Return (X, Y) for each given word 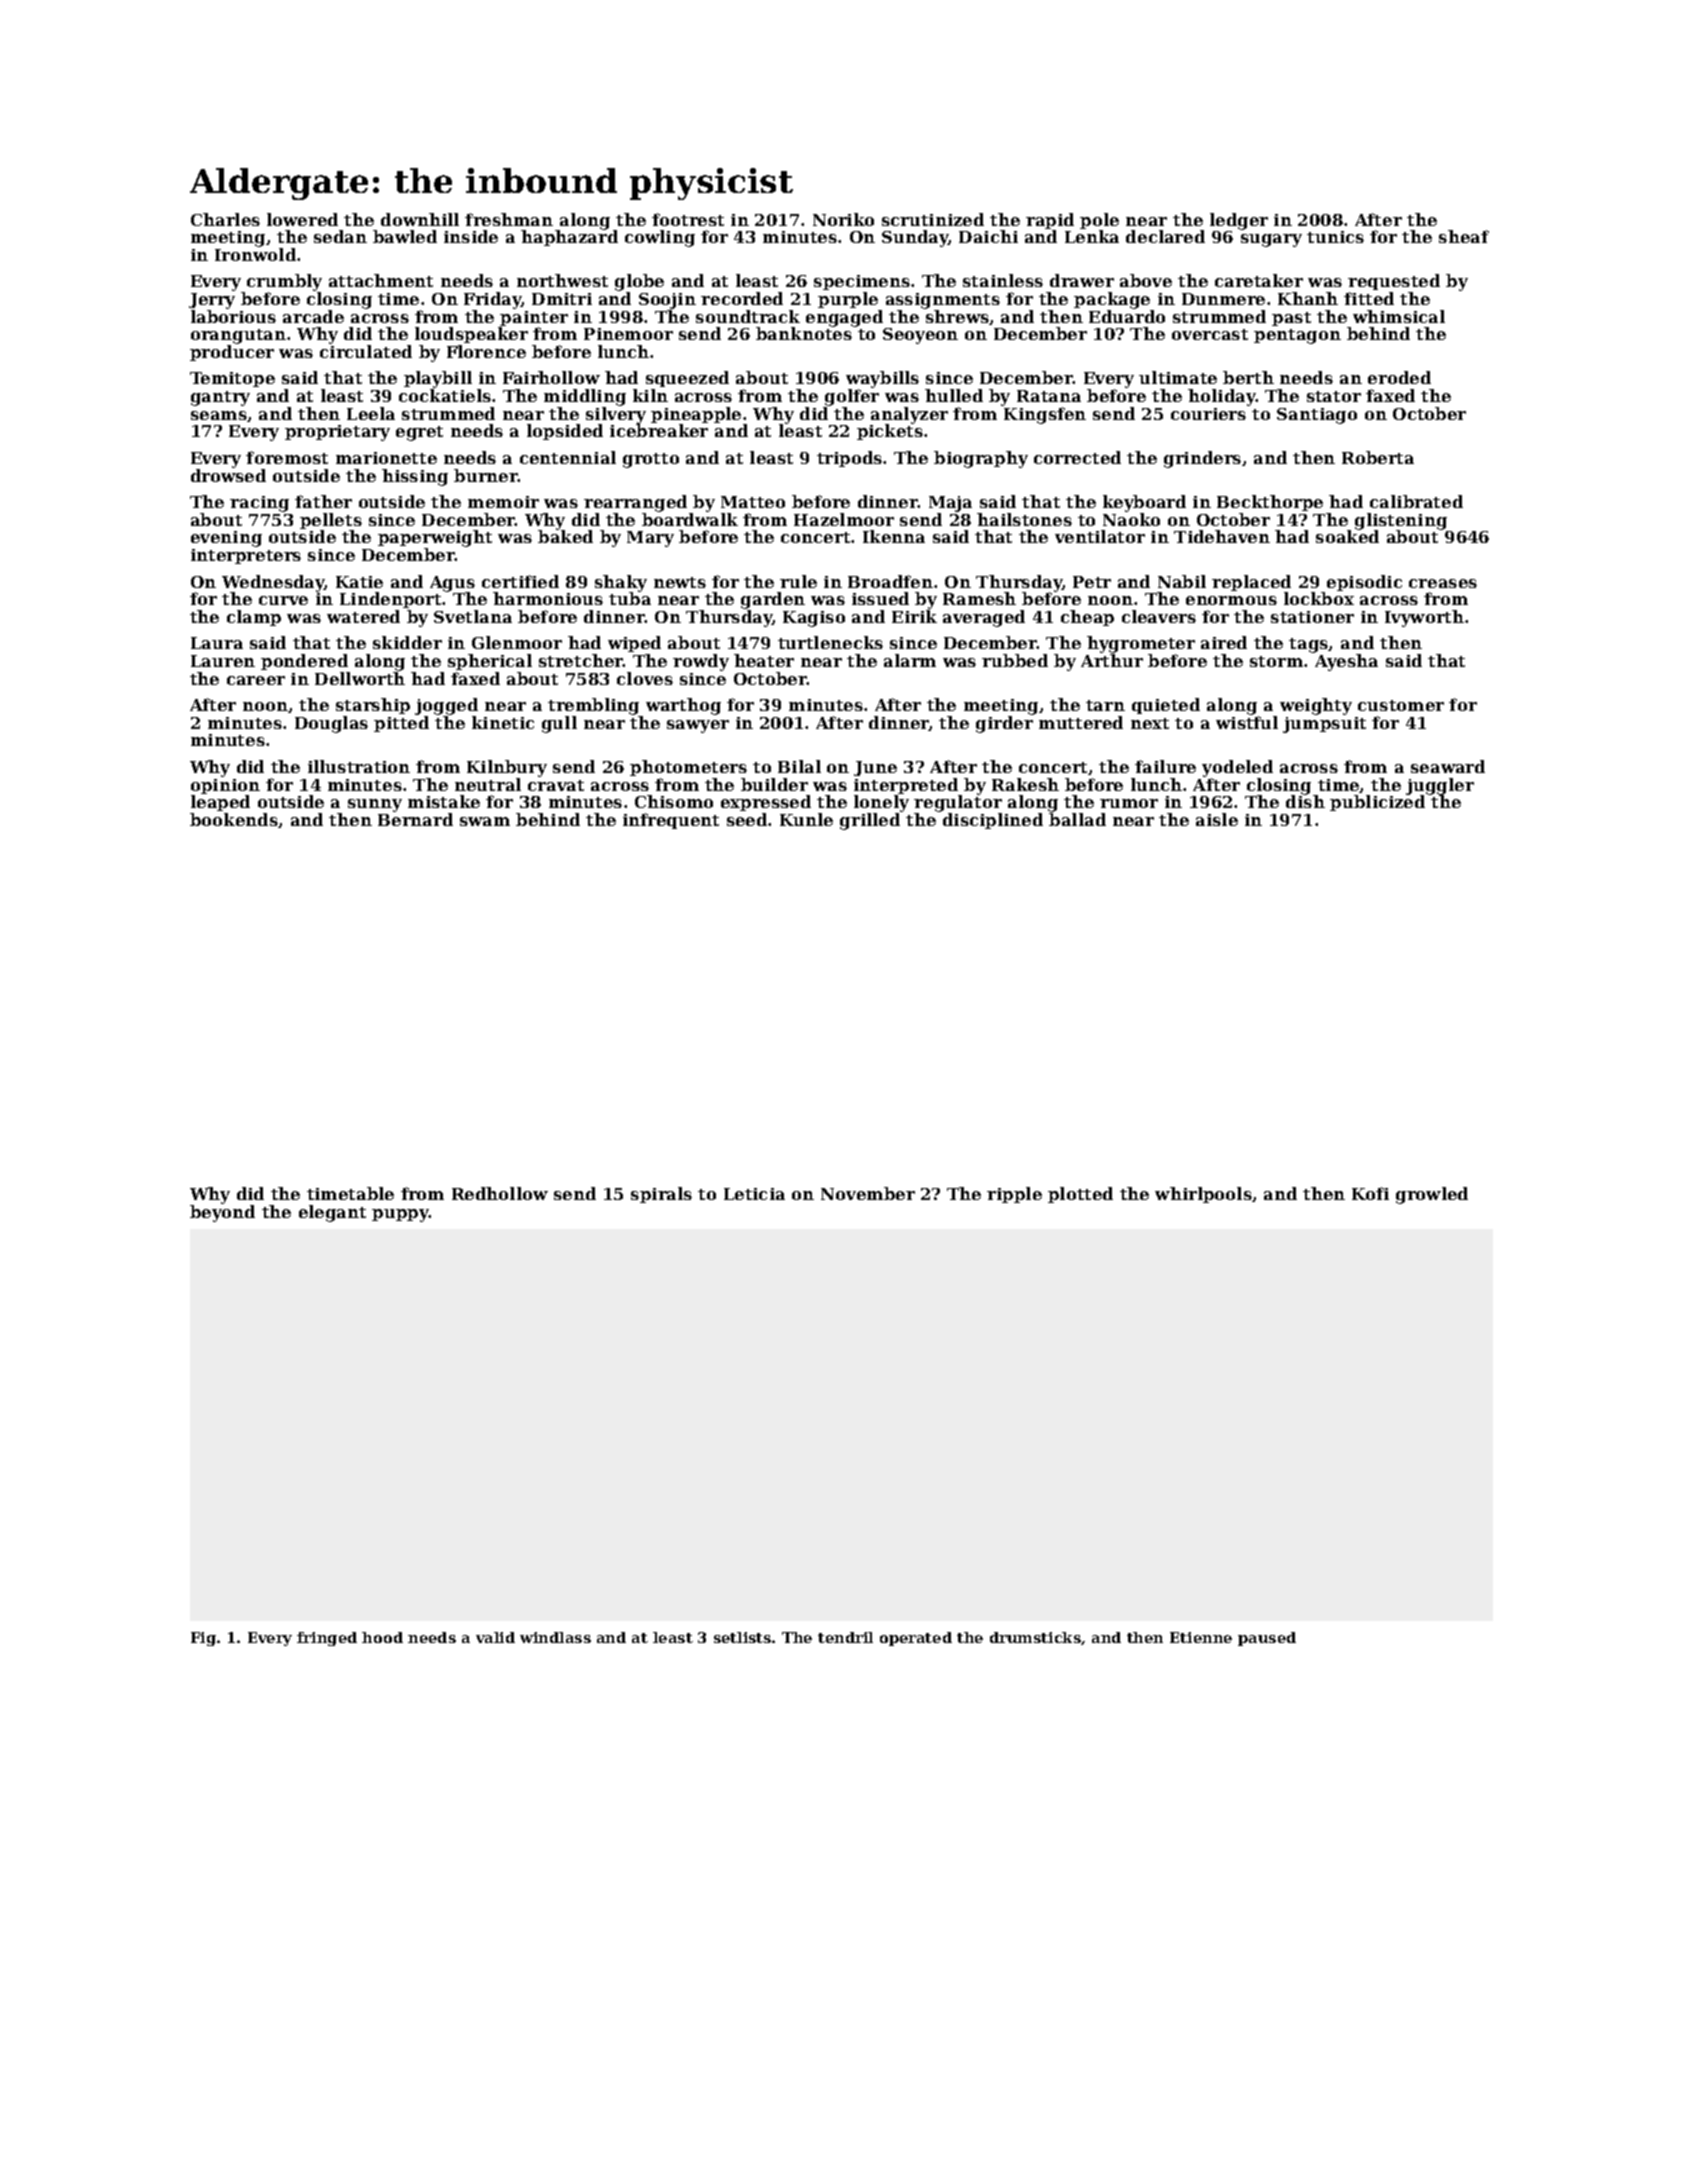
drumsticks (1035, 1637)
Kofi (1370, 1193)
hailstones (1024, 519)
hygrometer (1141, 644)
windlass (555, 1637)
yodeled (1237, 768)
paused (1267, 1639)
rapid (1050, 221)
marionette (386, 458)
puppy (400, 1215)
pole (1099, 221)
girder (1004, 724)
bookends (234, 819)
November (868, 1193)
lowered (302, 219)
